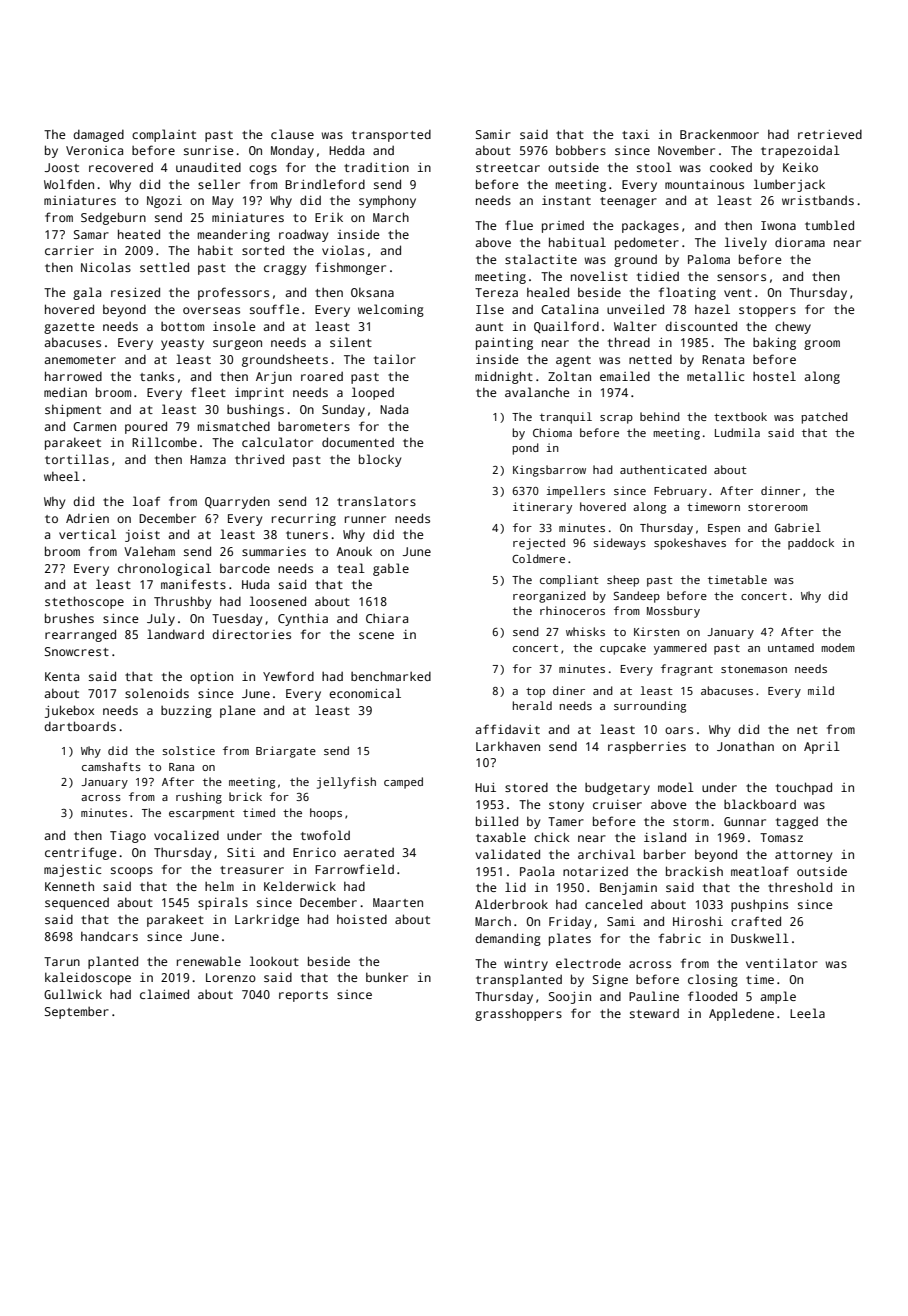 The height and width of the page is (1316, 908). What do you see at coordinates (157, 693) in the page?
I see `solenoids` at bounding box center [157, 693].
